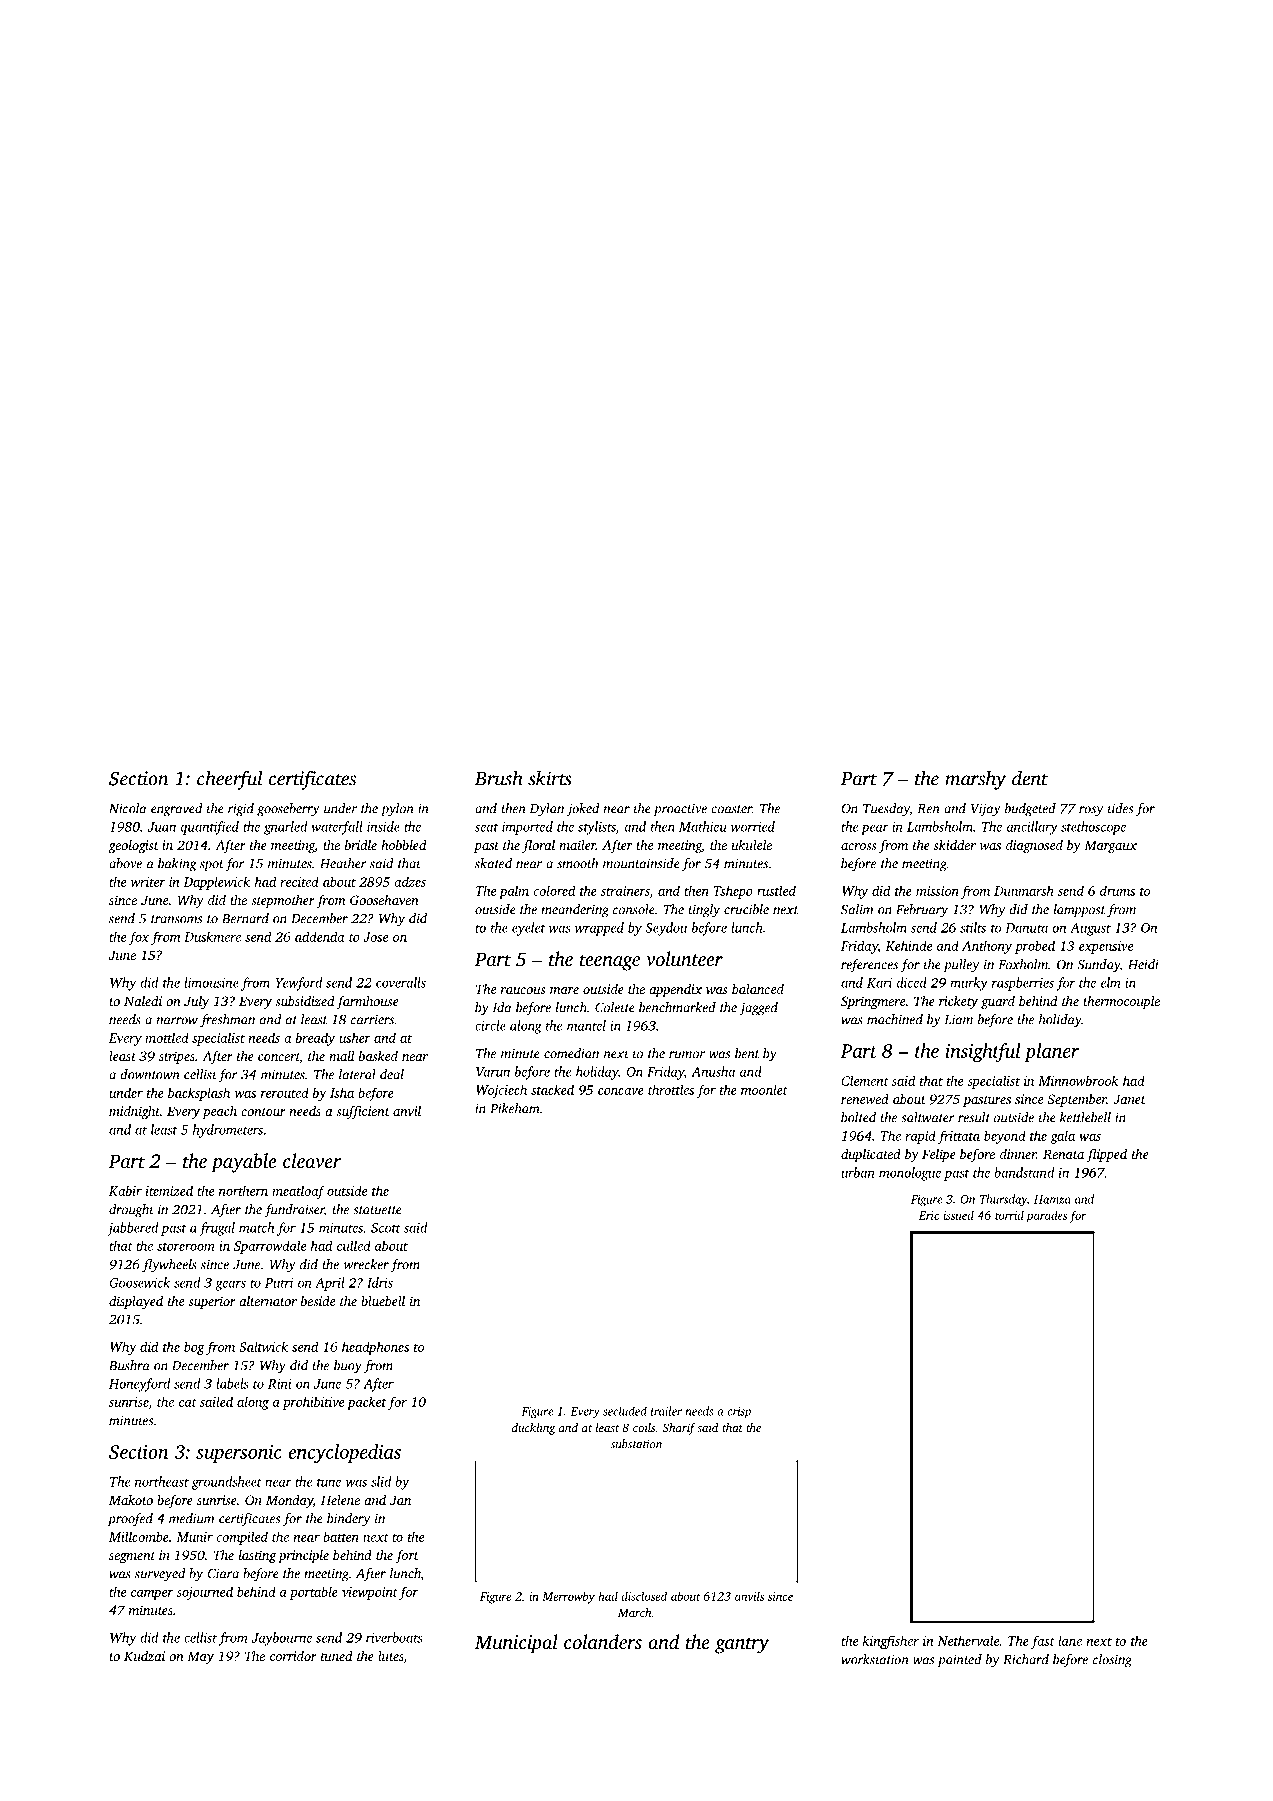  Describe the element at coordinates (615, 1007) in the screenshot. I see `Colette` at that location.
